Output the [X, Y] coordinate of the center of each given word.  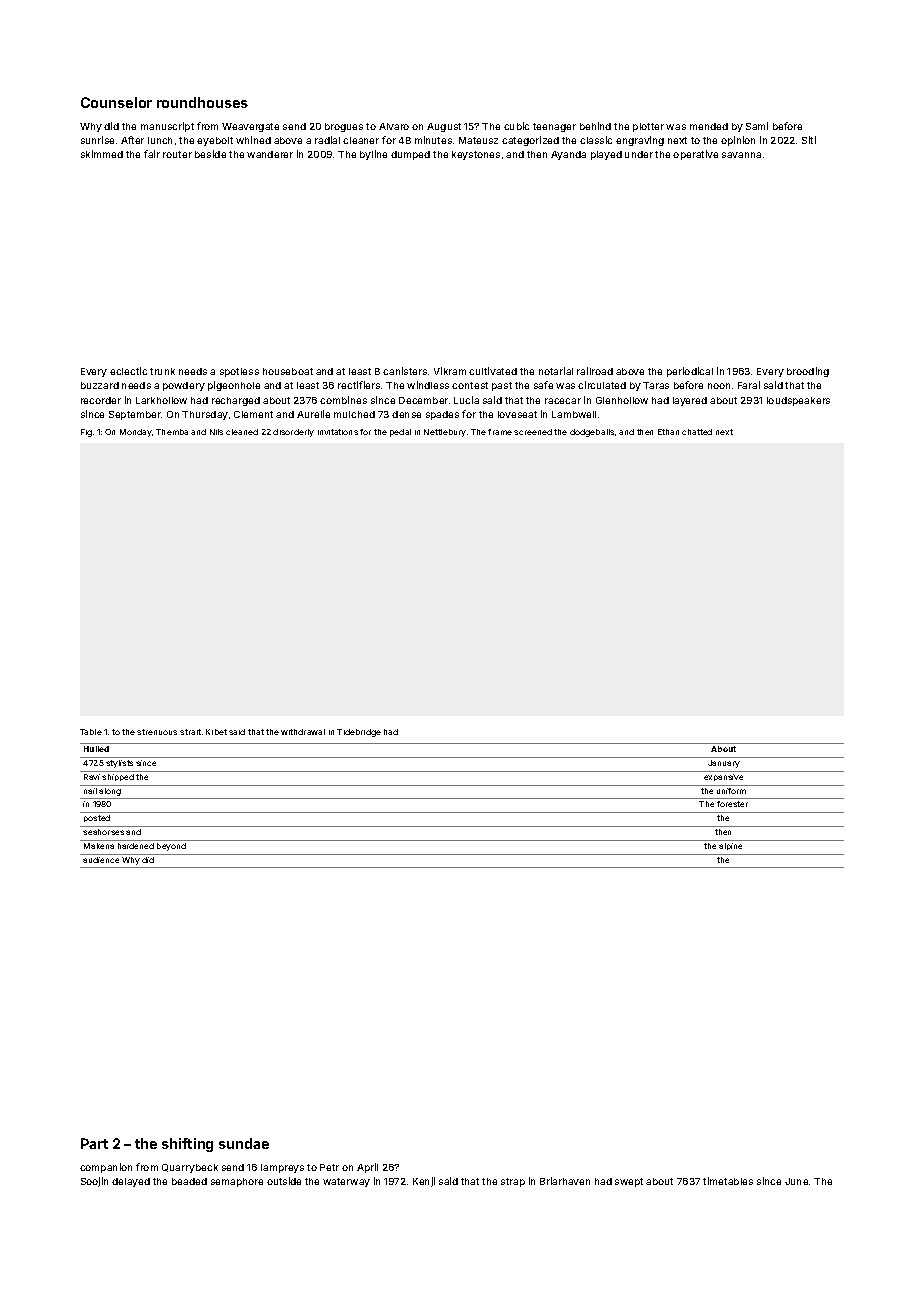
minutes [433, 140]
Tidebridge [359, 733]
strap [513, 1182]
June [796, 1181]
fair [152, 154]
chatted [697, 432]
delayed [131, 1182]
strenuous [157, 732]
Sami [757, 126]
